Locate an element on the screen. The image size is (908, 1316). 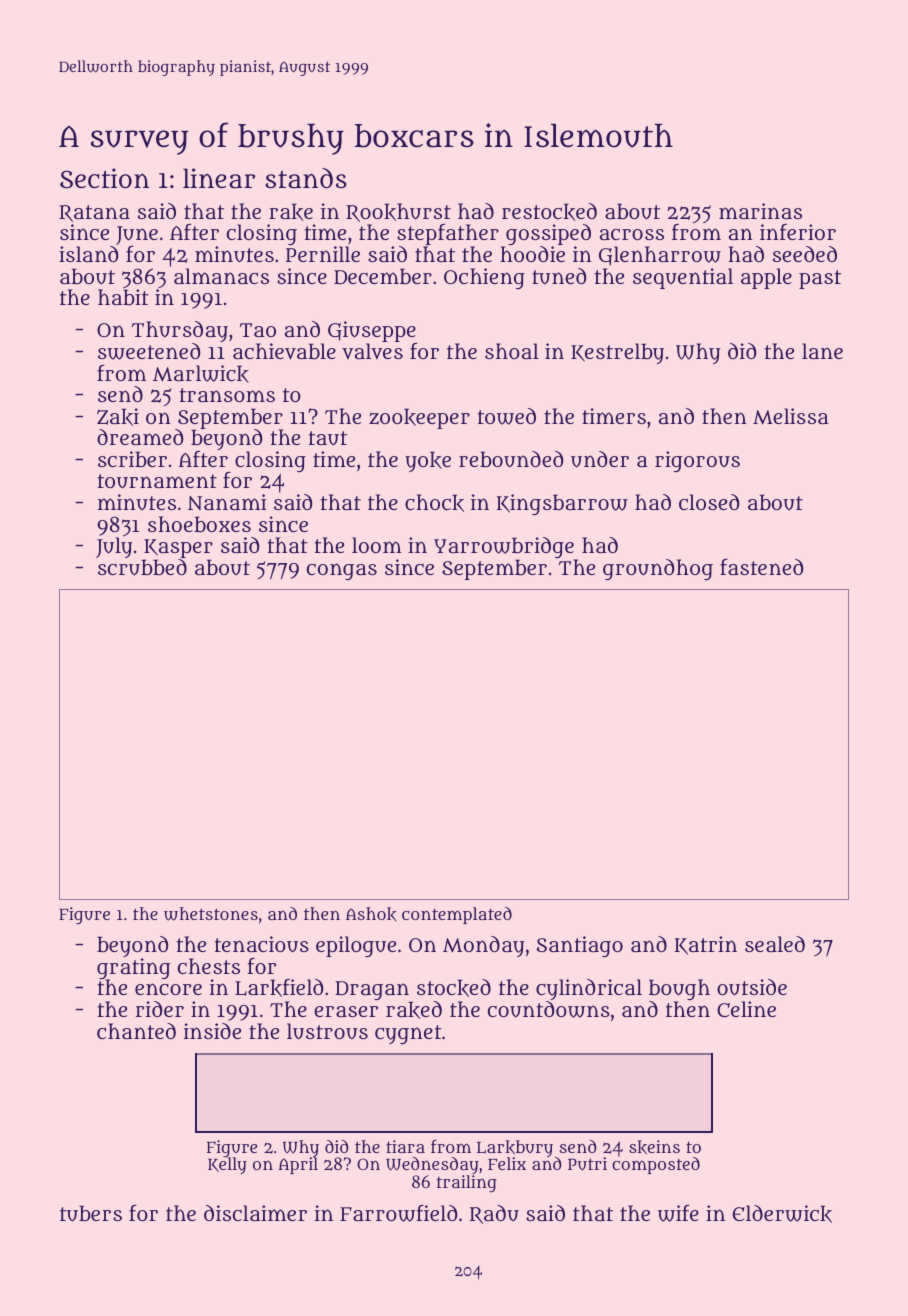
sealed is located at coordinates (775, 944).
